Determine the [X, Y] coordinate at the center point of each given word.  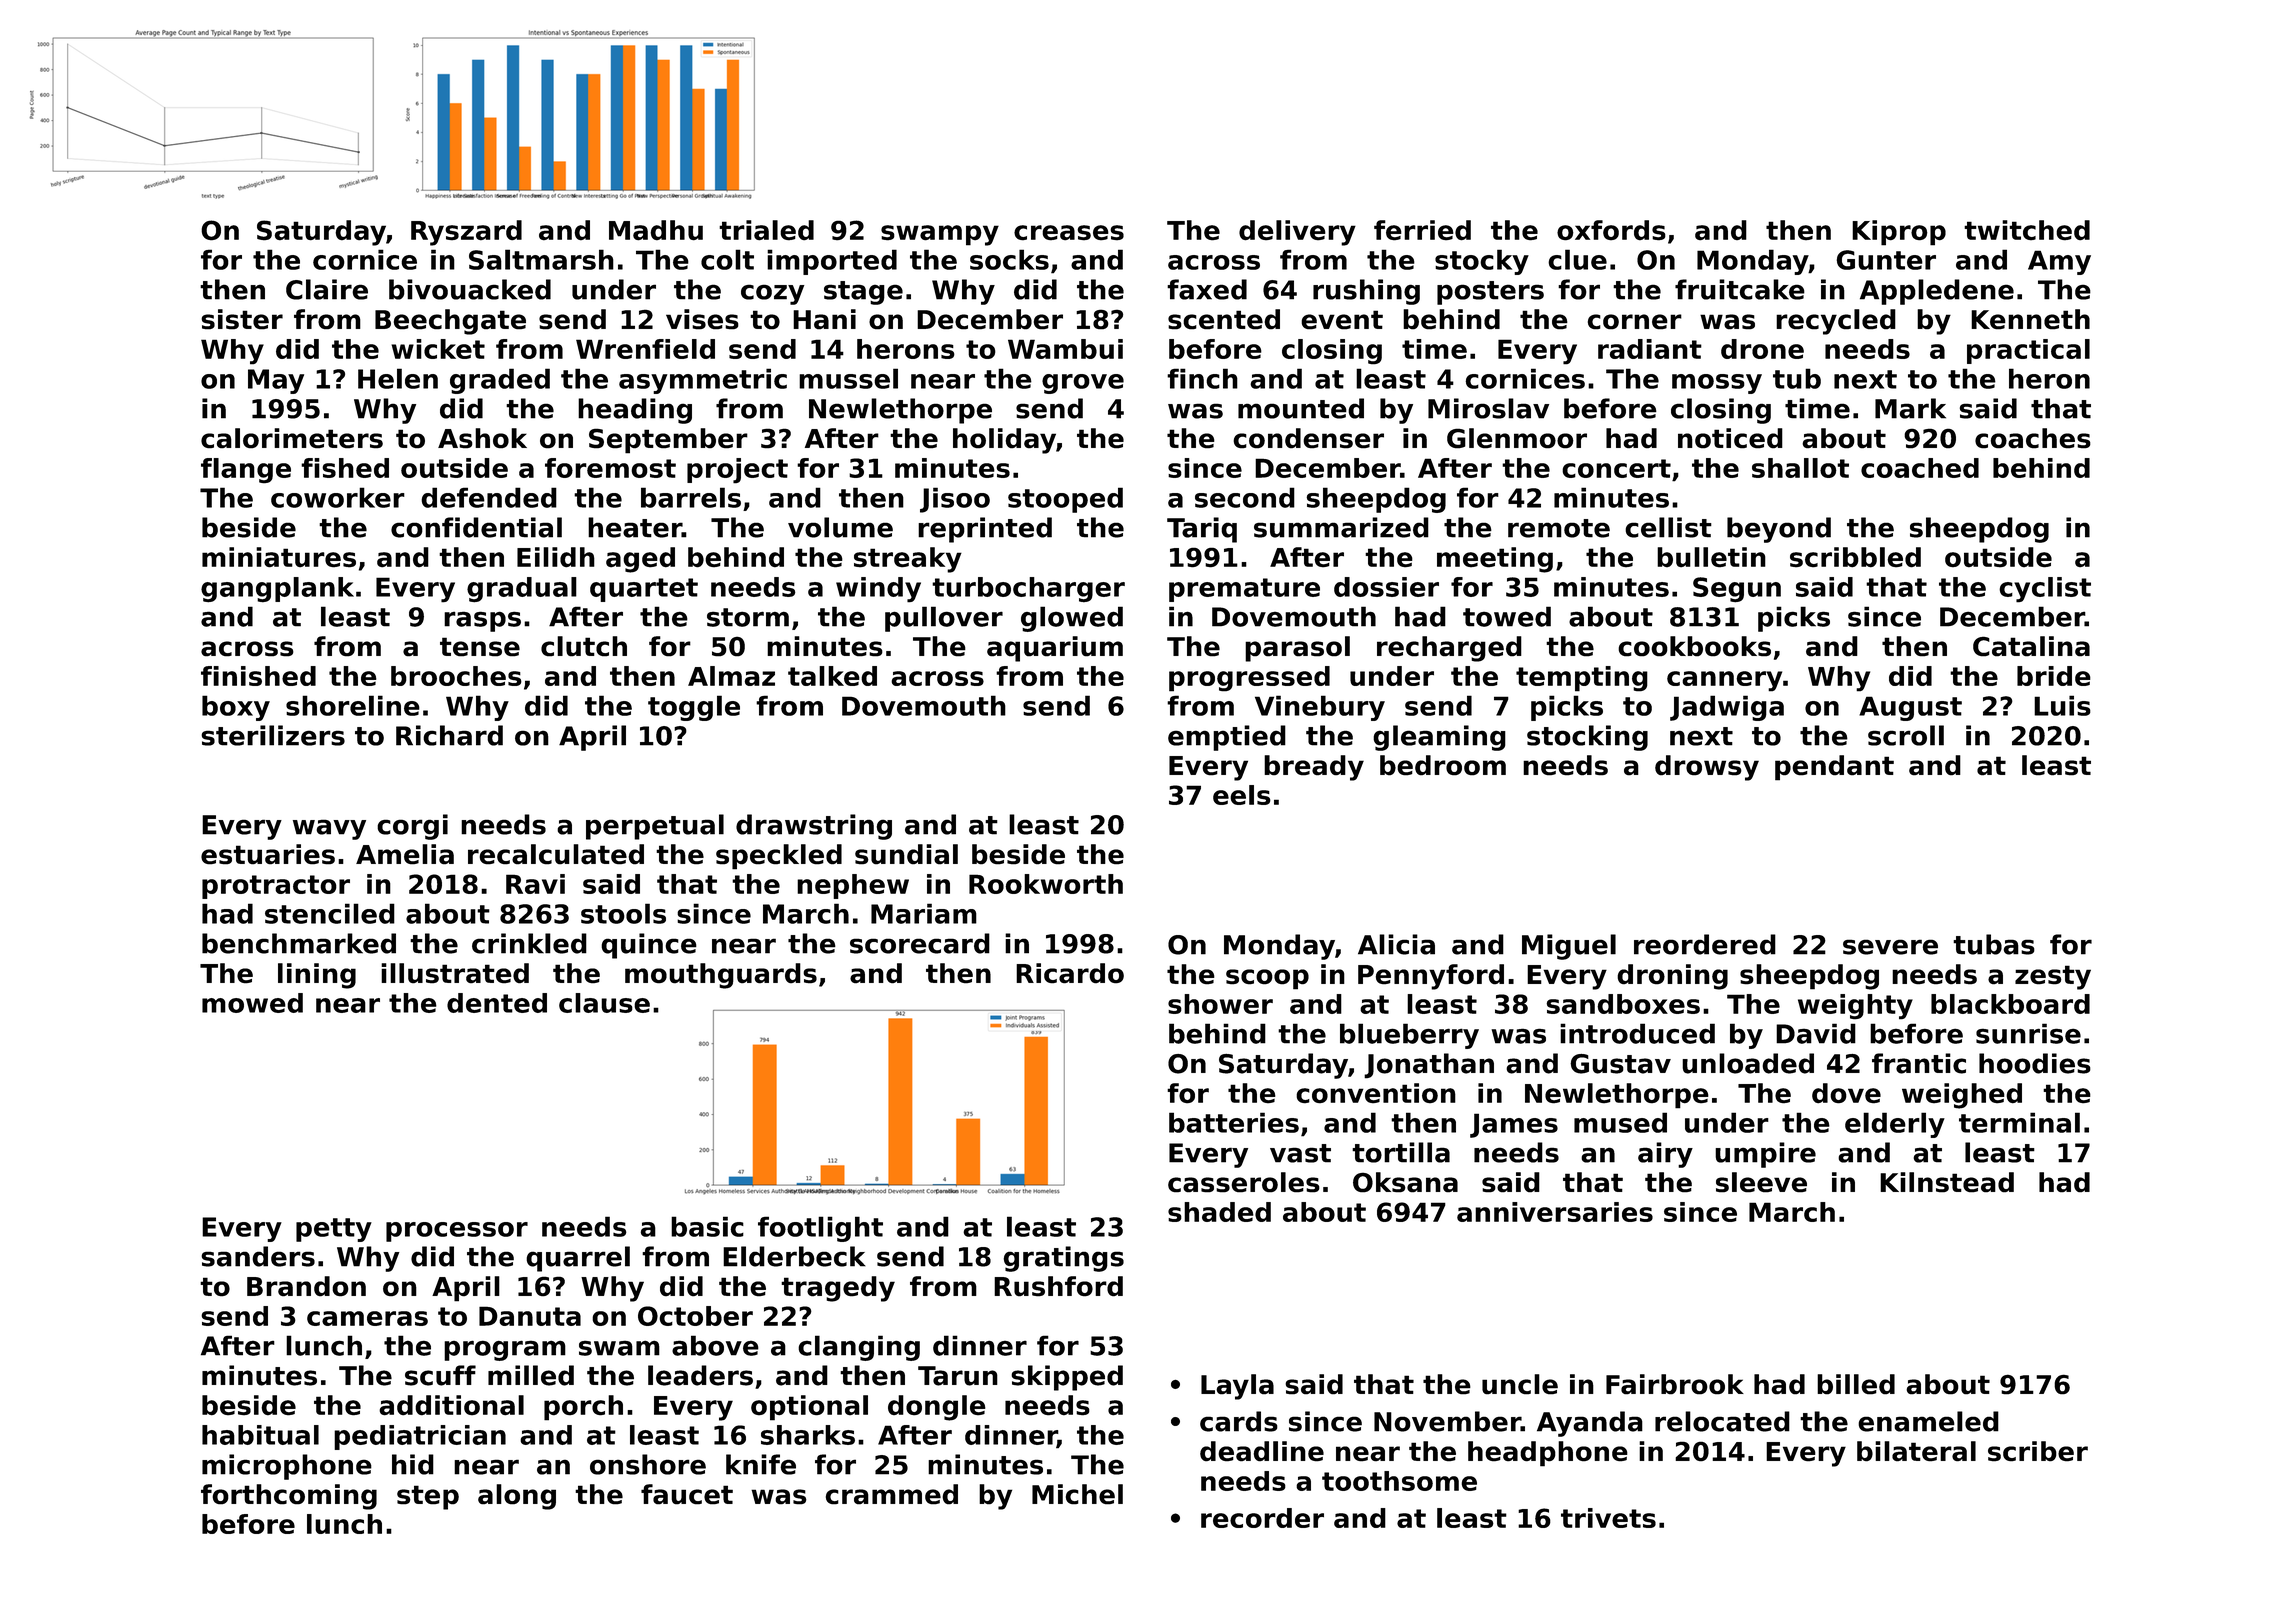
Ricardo [1070, 973]
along [517, 1497]
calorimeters [292, 438]
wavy [329, 829]
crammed [892, 1494]
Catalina [2031, 646]
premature [1244, 590]
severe [1890, 947]
